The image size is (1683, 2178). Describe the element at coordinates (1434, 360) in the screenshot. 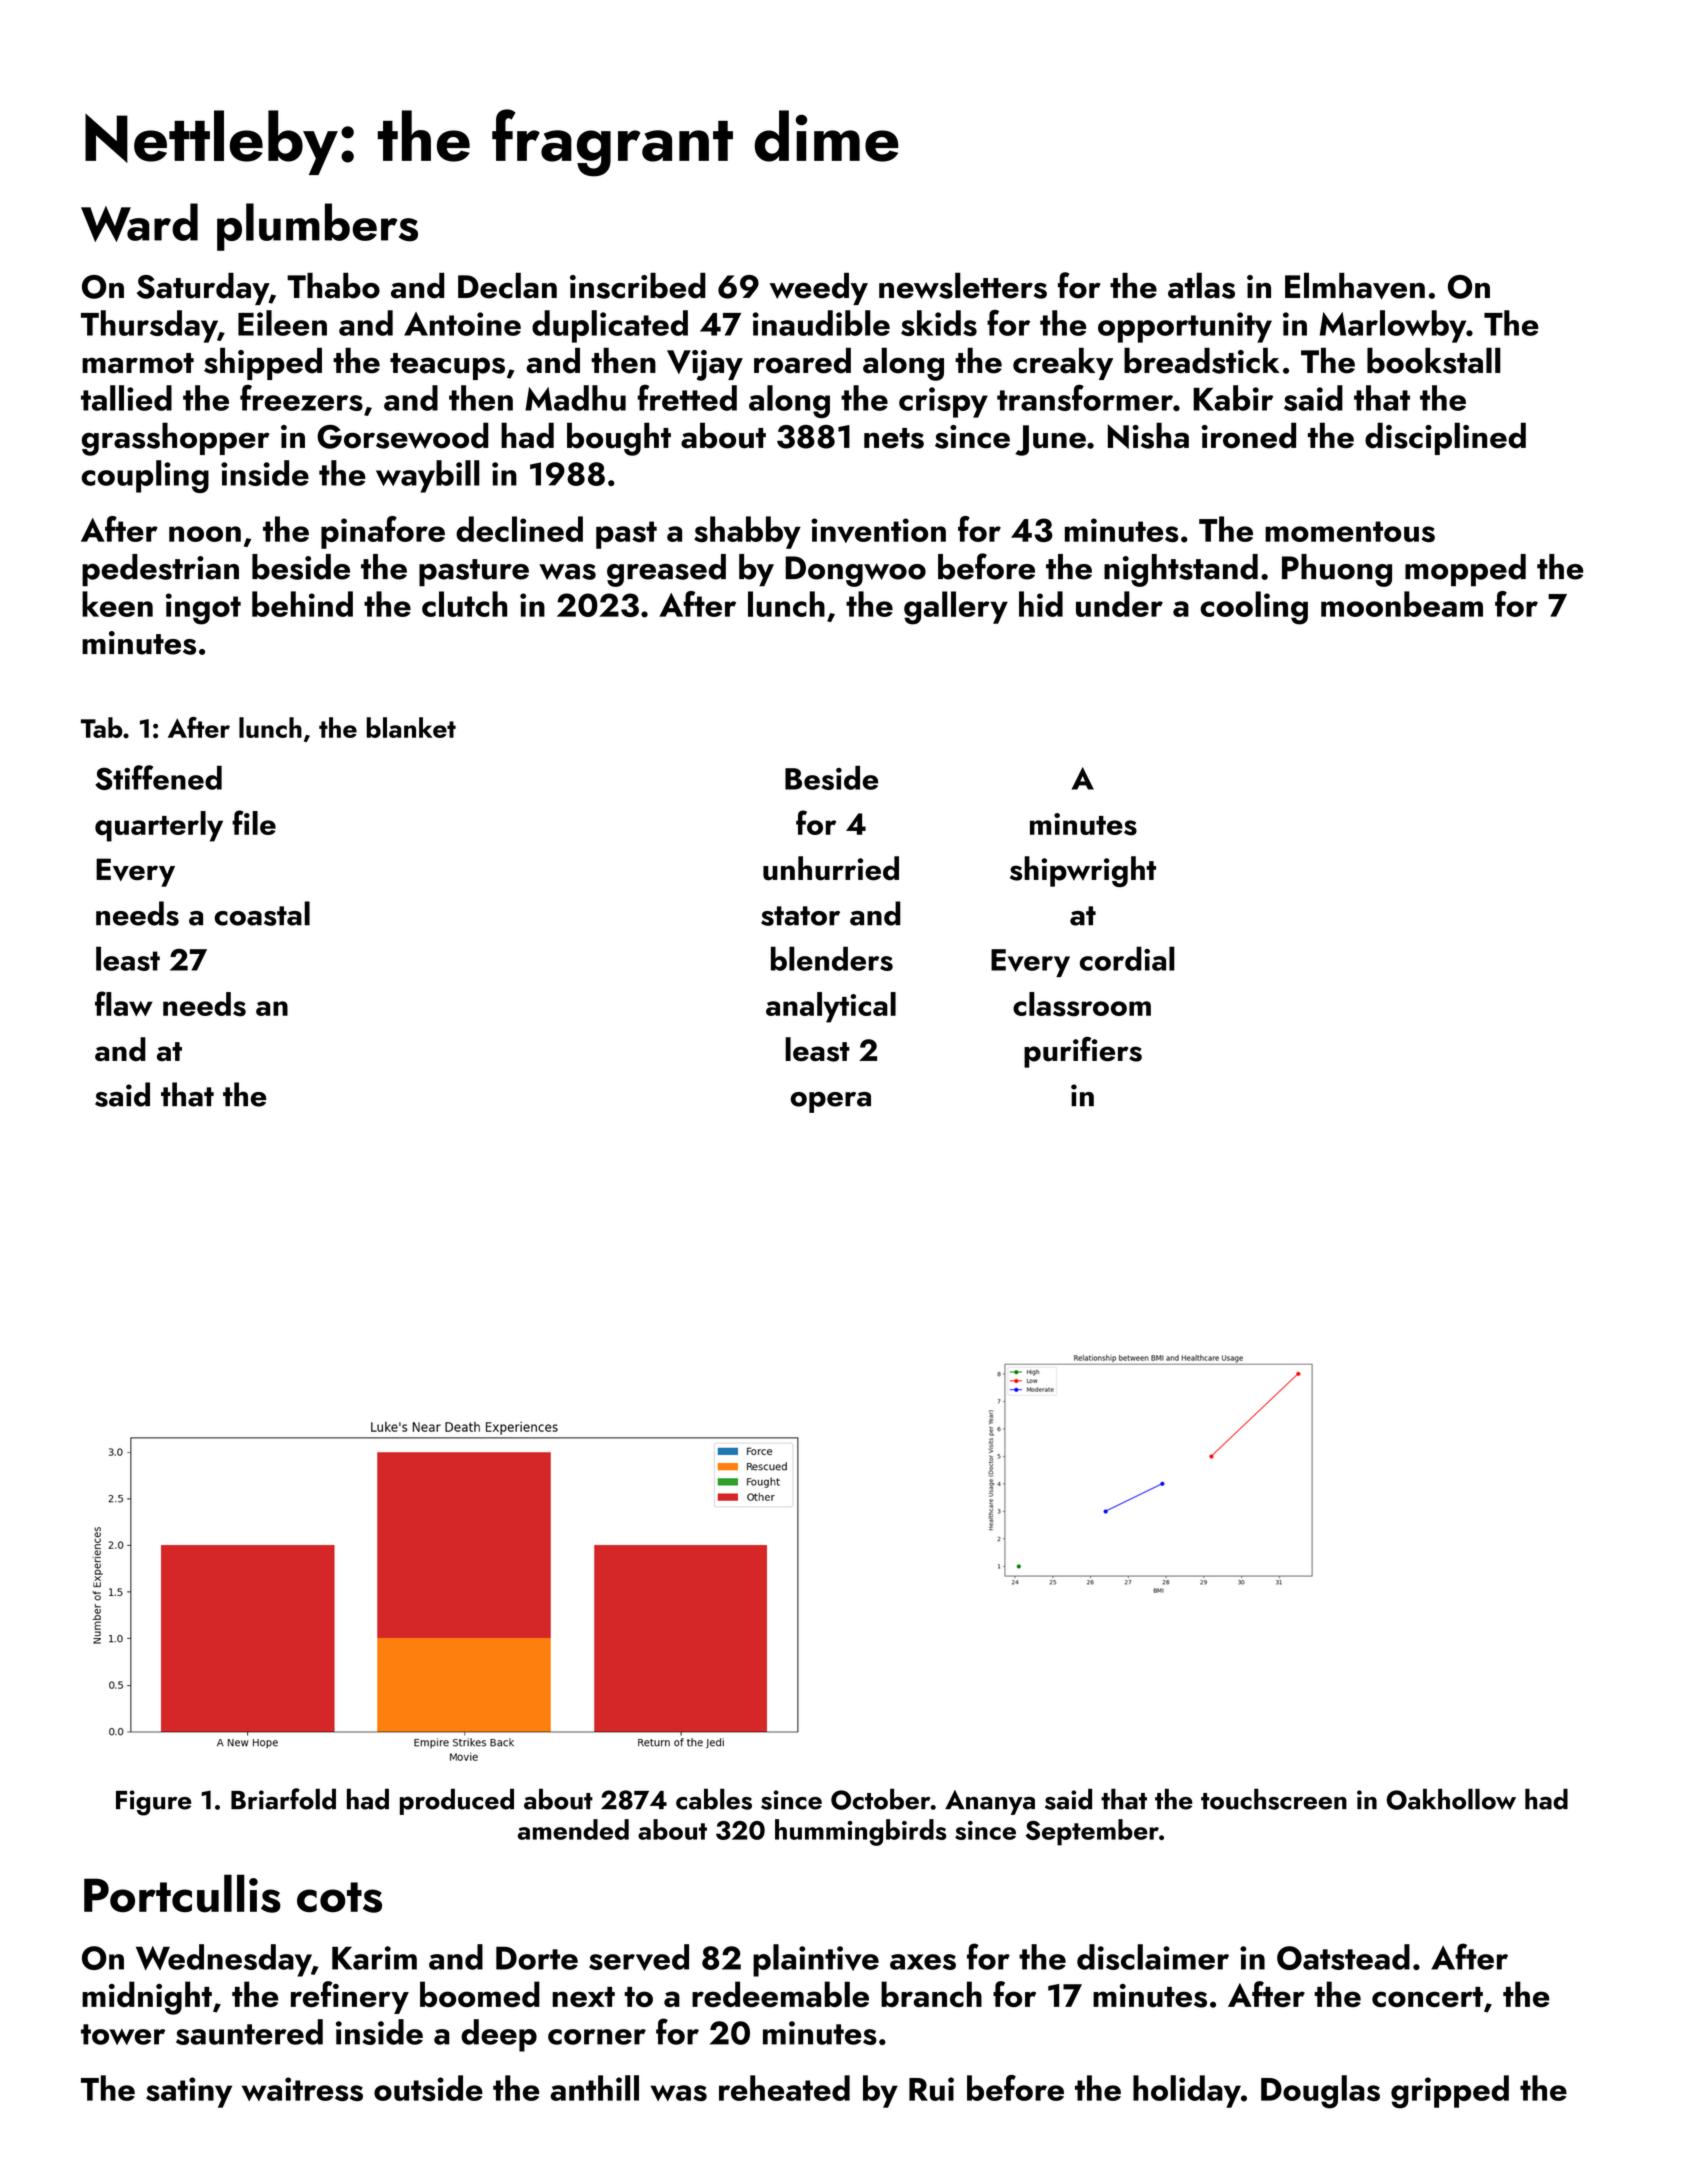

I see `bookstall` at that location.
